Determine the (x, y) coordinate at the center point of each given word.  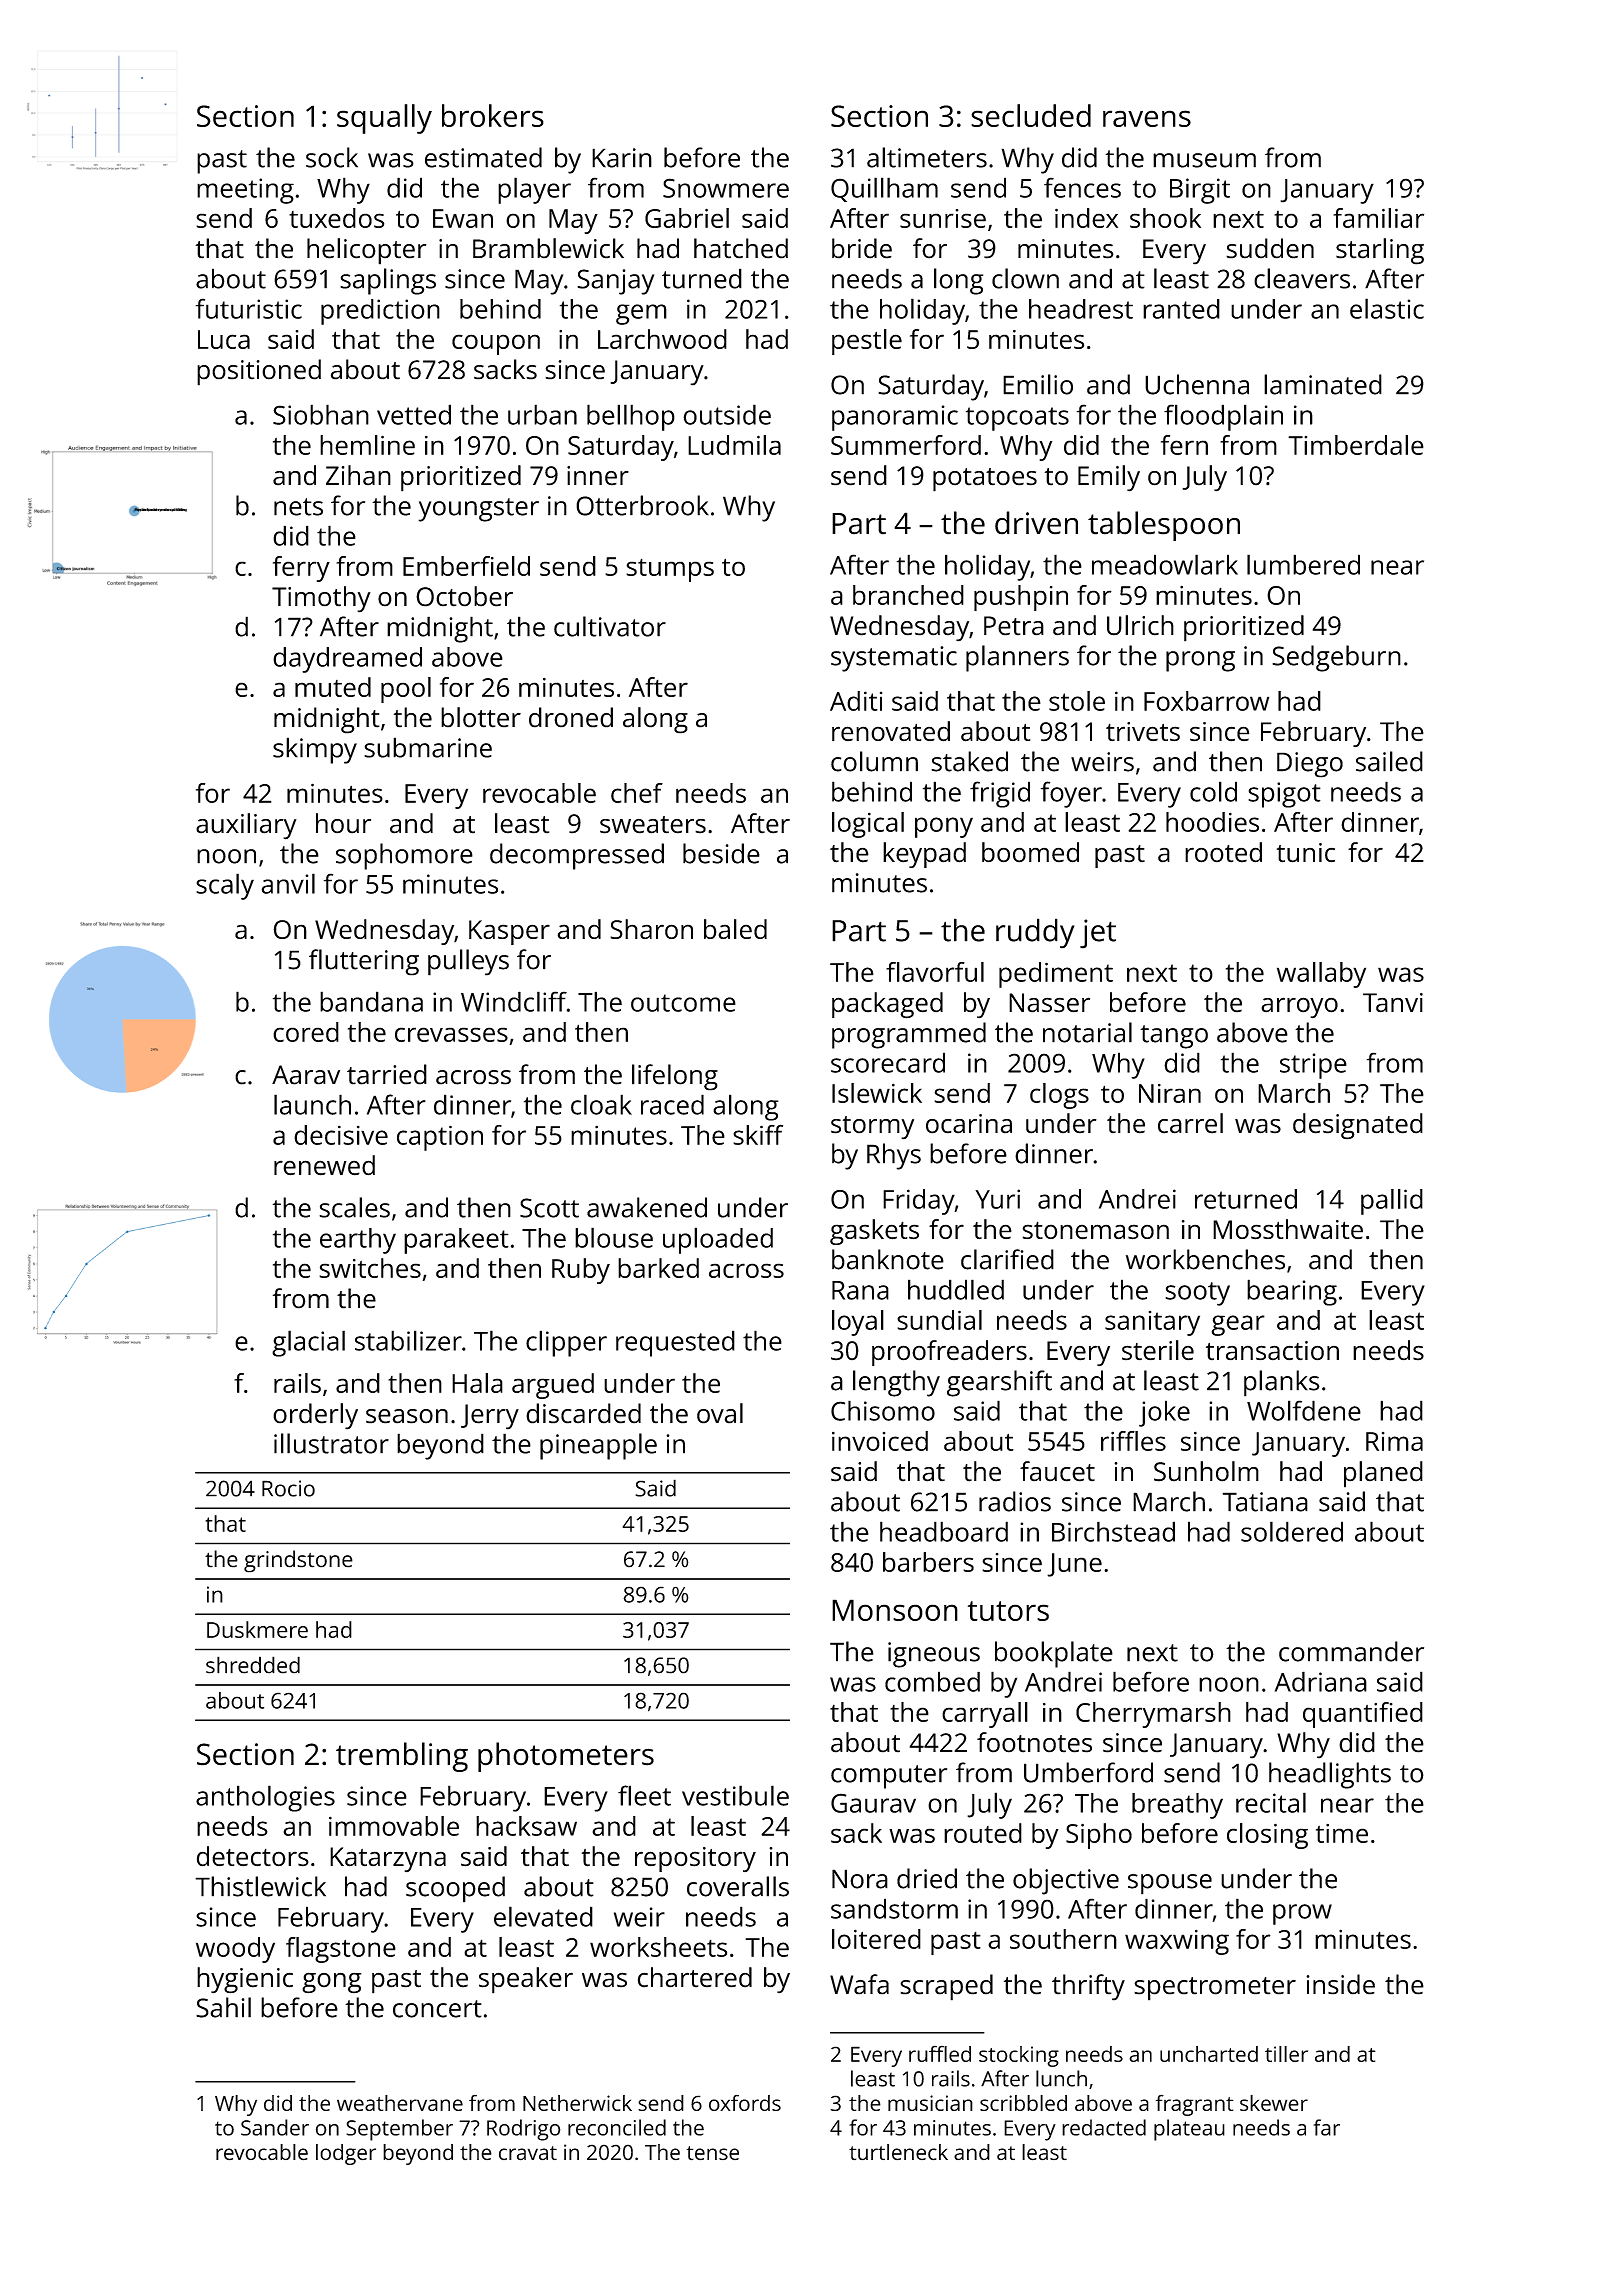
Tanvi (1393, 1003)
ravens (1147, 118)
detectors (253, 1856)
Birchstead (1113, 1531)
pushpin (1021, 598)
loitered (876, 1939)
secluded (1031, 115)
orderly (315, 1416)
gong (331, 1983)
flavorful (935, 972)
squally (384, 119)
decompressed (577, 856)
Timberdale (1356, 445)
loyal (858, 1323)
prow (1302, 1914)
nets (298, 507)
